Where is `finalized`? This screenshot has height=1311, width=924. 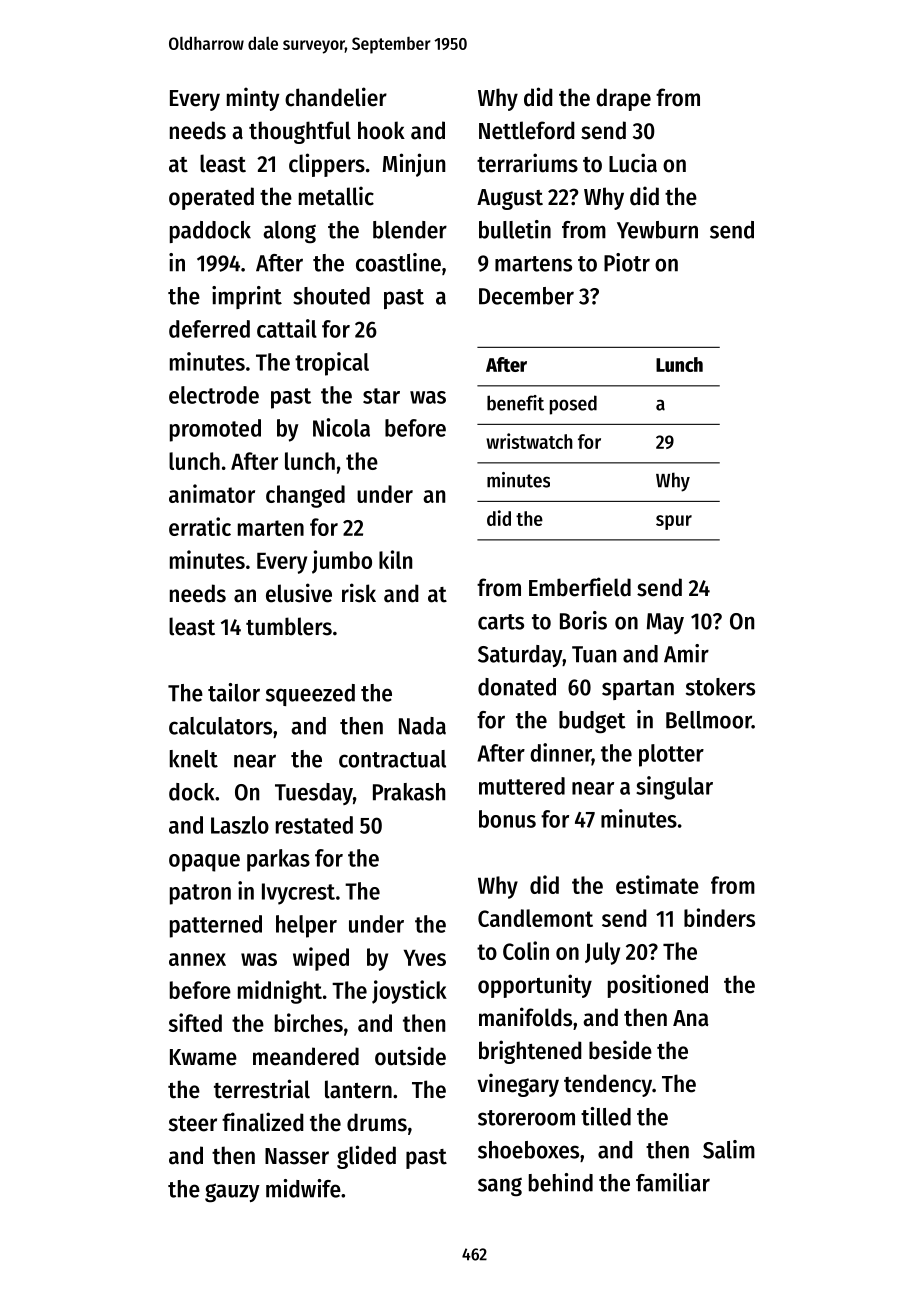 finalized is located at coordinates (263, 1122).
